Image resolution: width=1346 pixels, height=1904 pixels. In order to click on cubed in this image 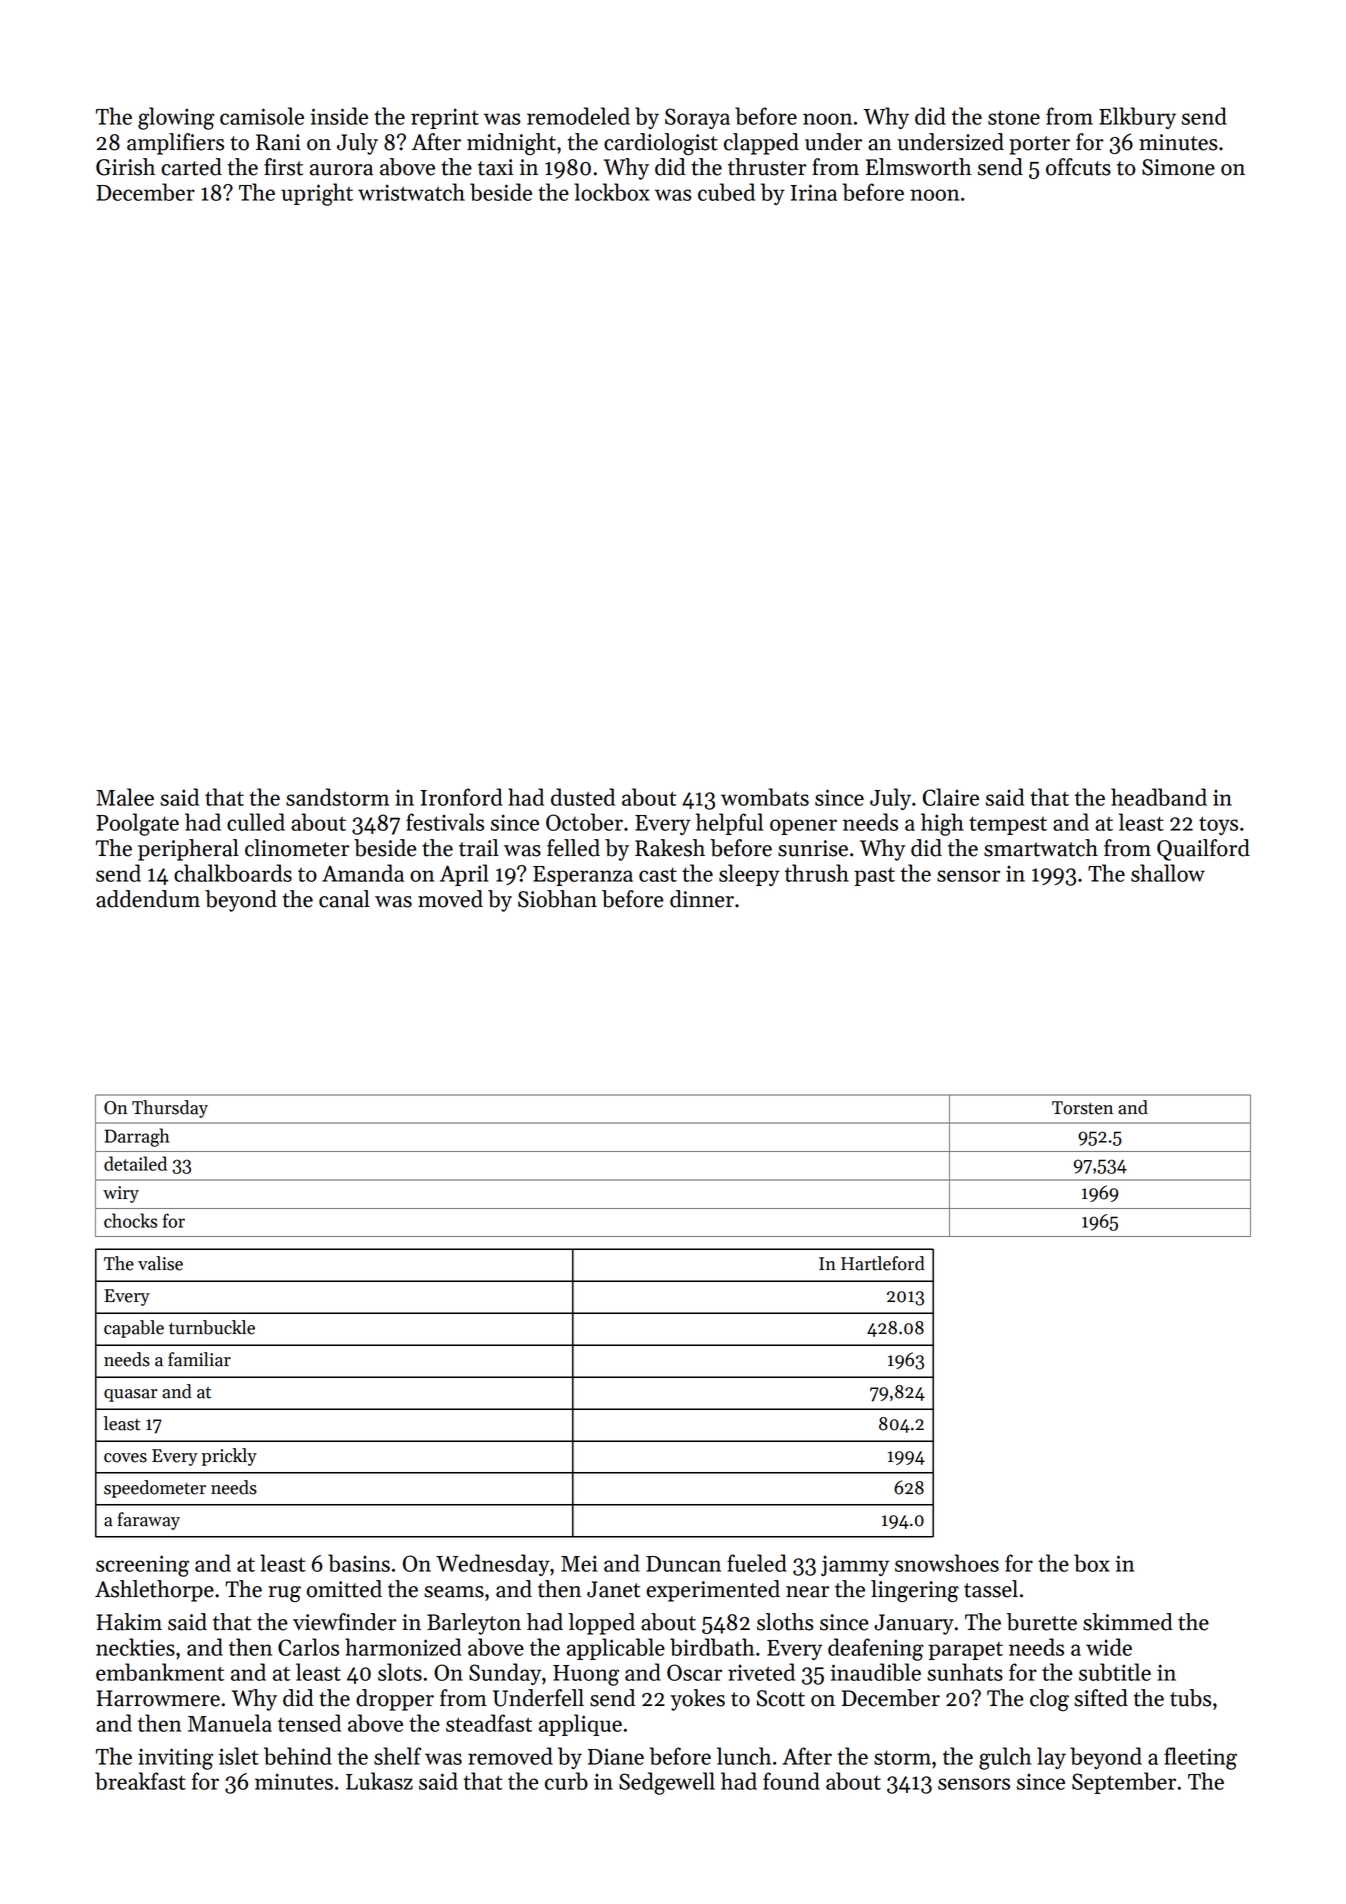, I will do `click(726, 192)`.
